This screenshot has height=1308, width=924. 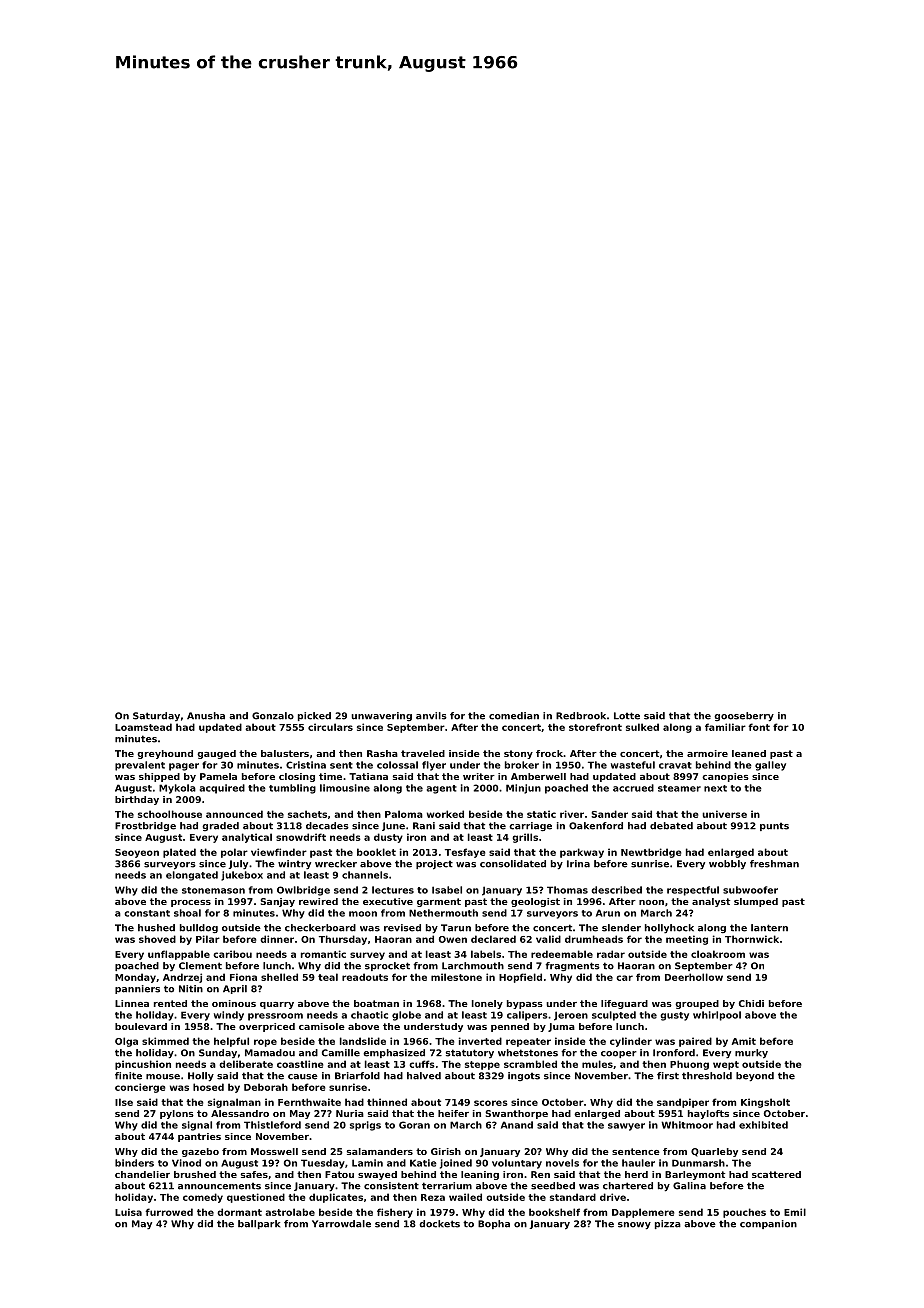 What do you see at coordinates (769, 928) in the screenshot?
I see `lantern` at bounding box center [769, 928].
